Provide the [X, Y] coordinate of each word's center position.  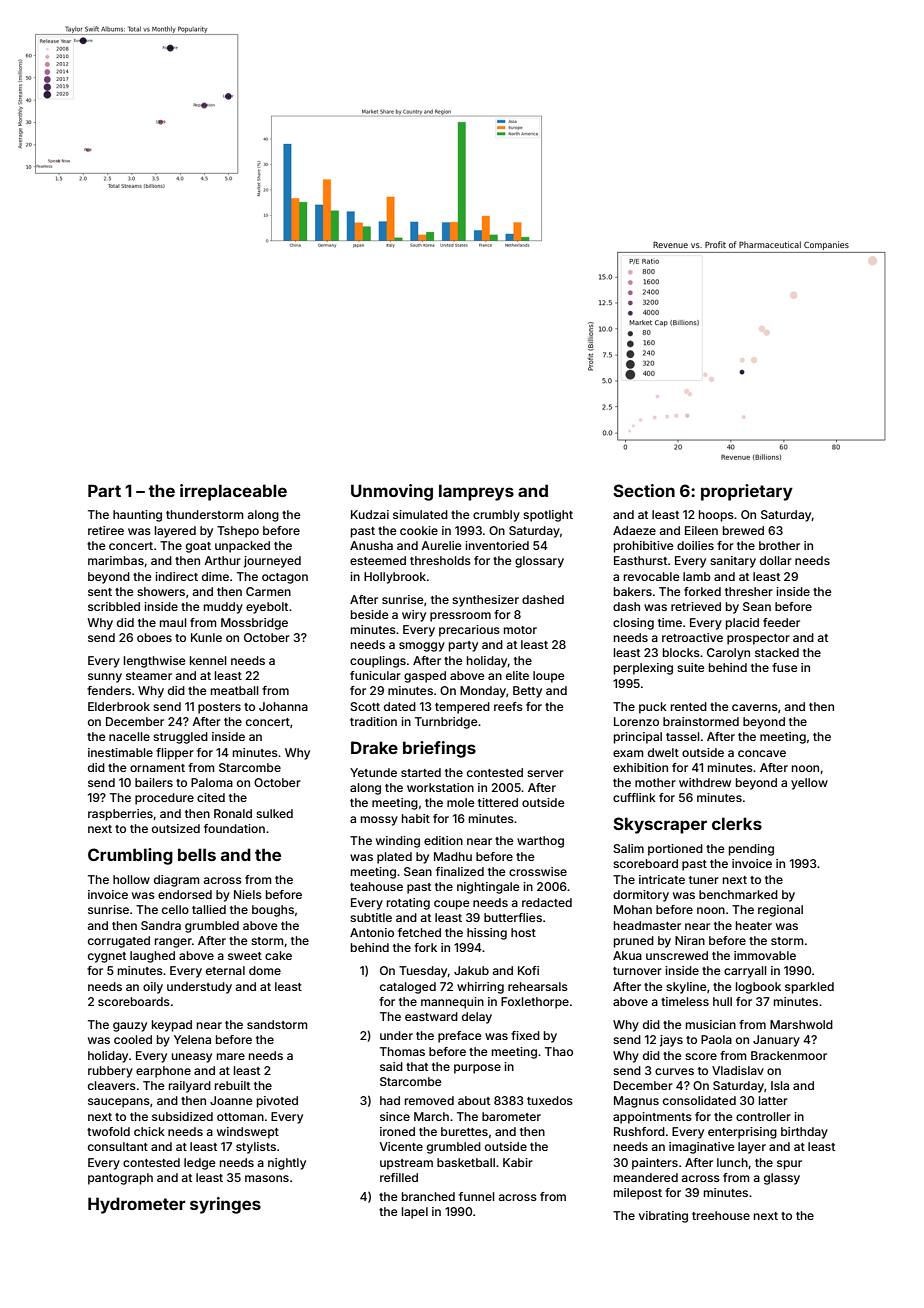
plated [394, 858]
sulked [274, 813]
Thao [559, 1051]
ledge [200, 1164]
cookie [419, 530]
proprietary [747, 492]
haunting [137, 516]
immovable [765, 955]
